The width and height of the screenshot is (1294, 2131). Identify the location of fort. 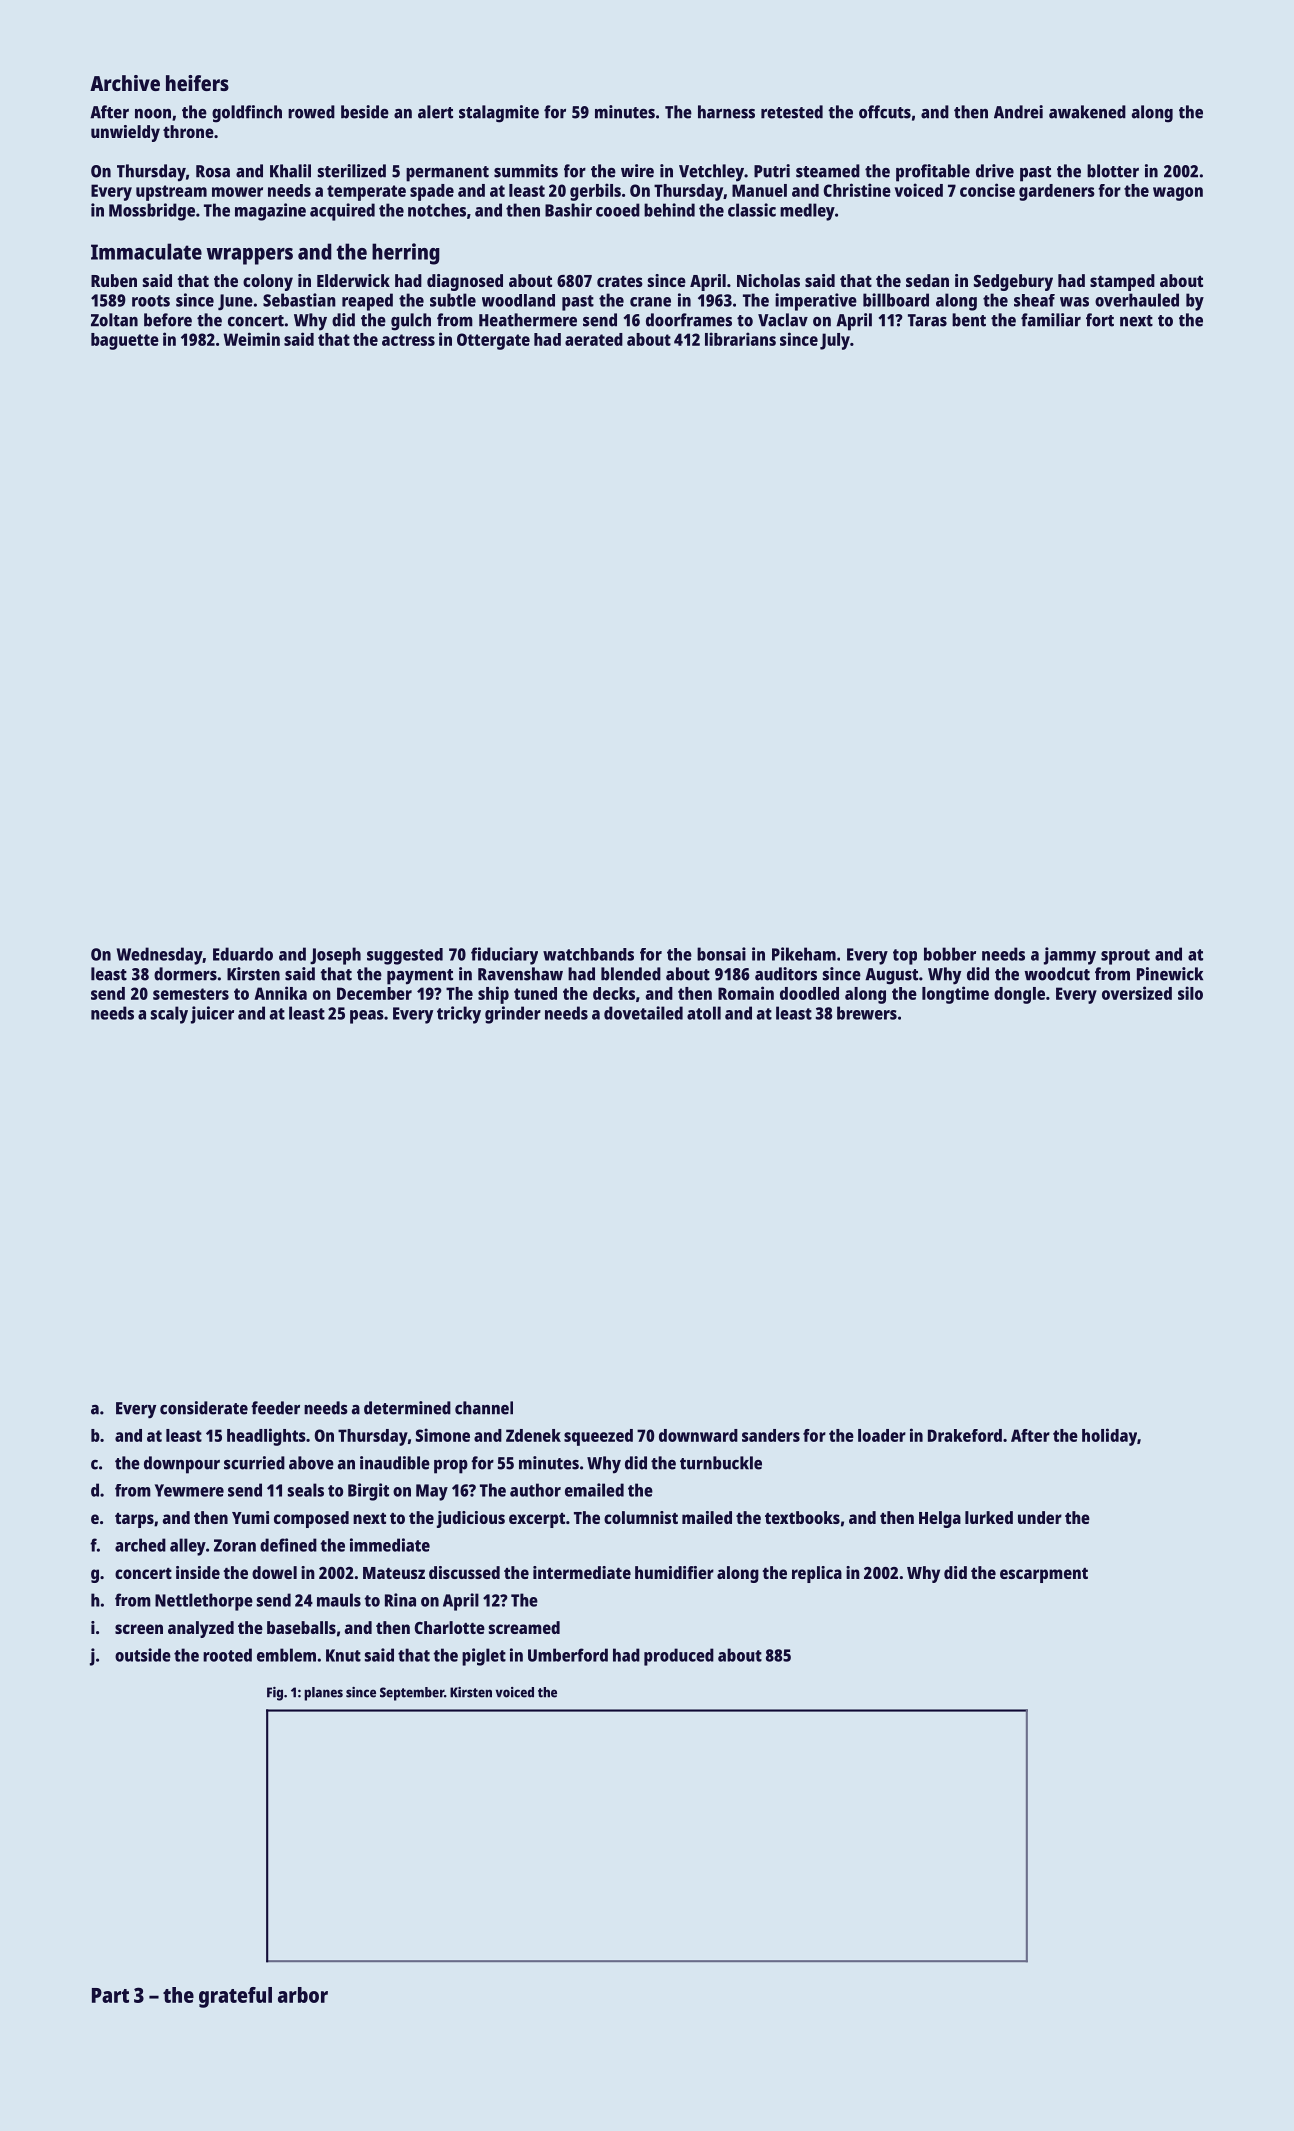
(1100, 320).
